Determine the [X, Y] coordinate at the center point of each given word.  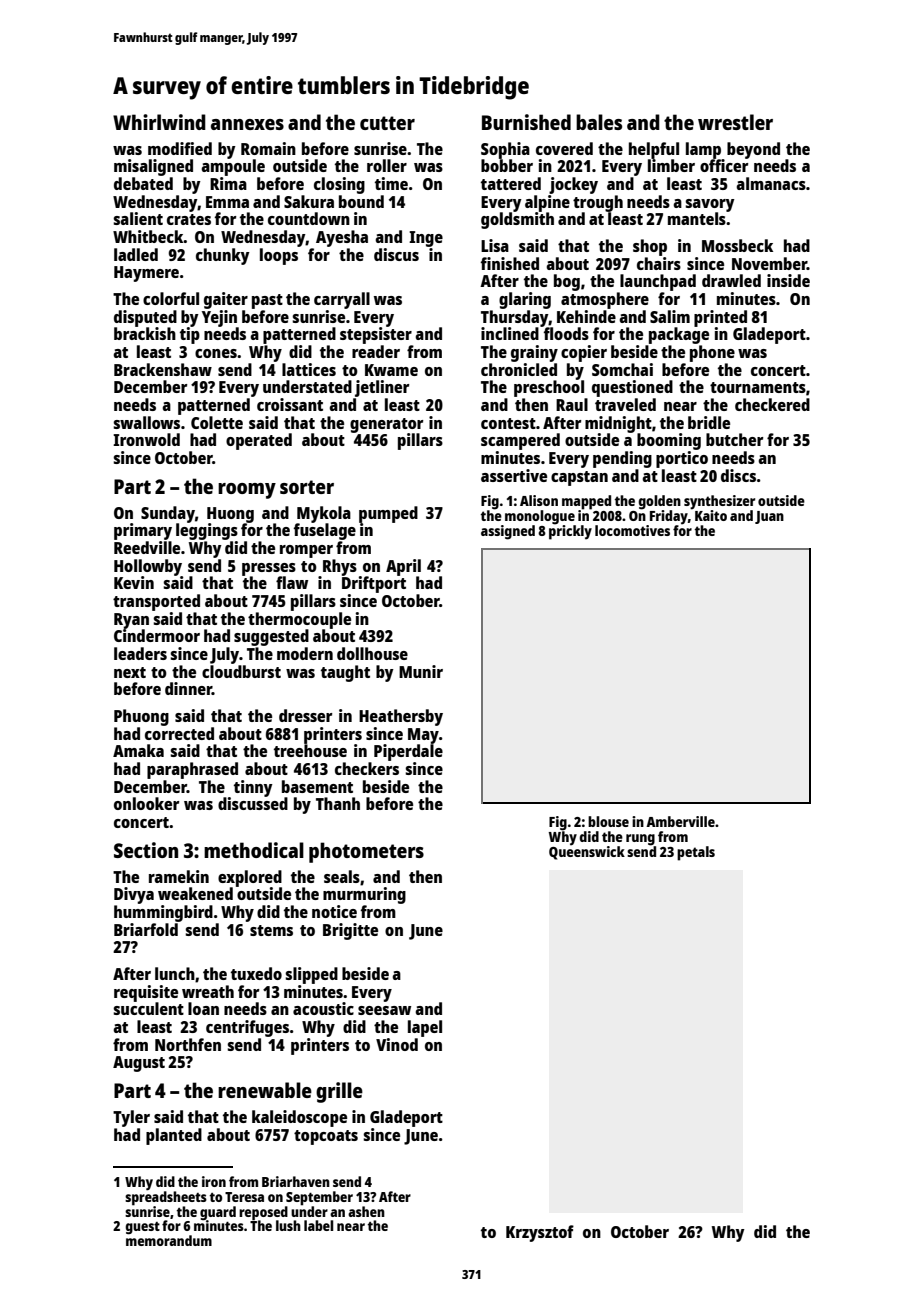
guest [142, 1228]
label [318, 1225]
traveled [625, 404]
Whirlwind [159, 122]
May [423, 736]
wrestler [735, 122]
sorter [307, 487]
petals [696, 853]
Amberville [680, 821]
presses [269, 569]
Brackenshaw [163, 369]
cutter [387, 123]
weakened [195, 893]
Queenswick [587, 853]
